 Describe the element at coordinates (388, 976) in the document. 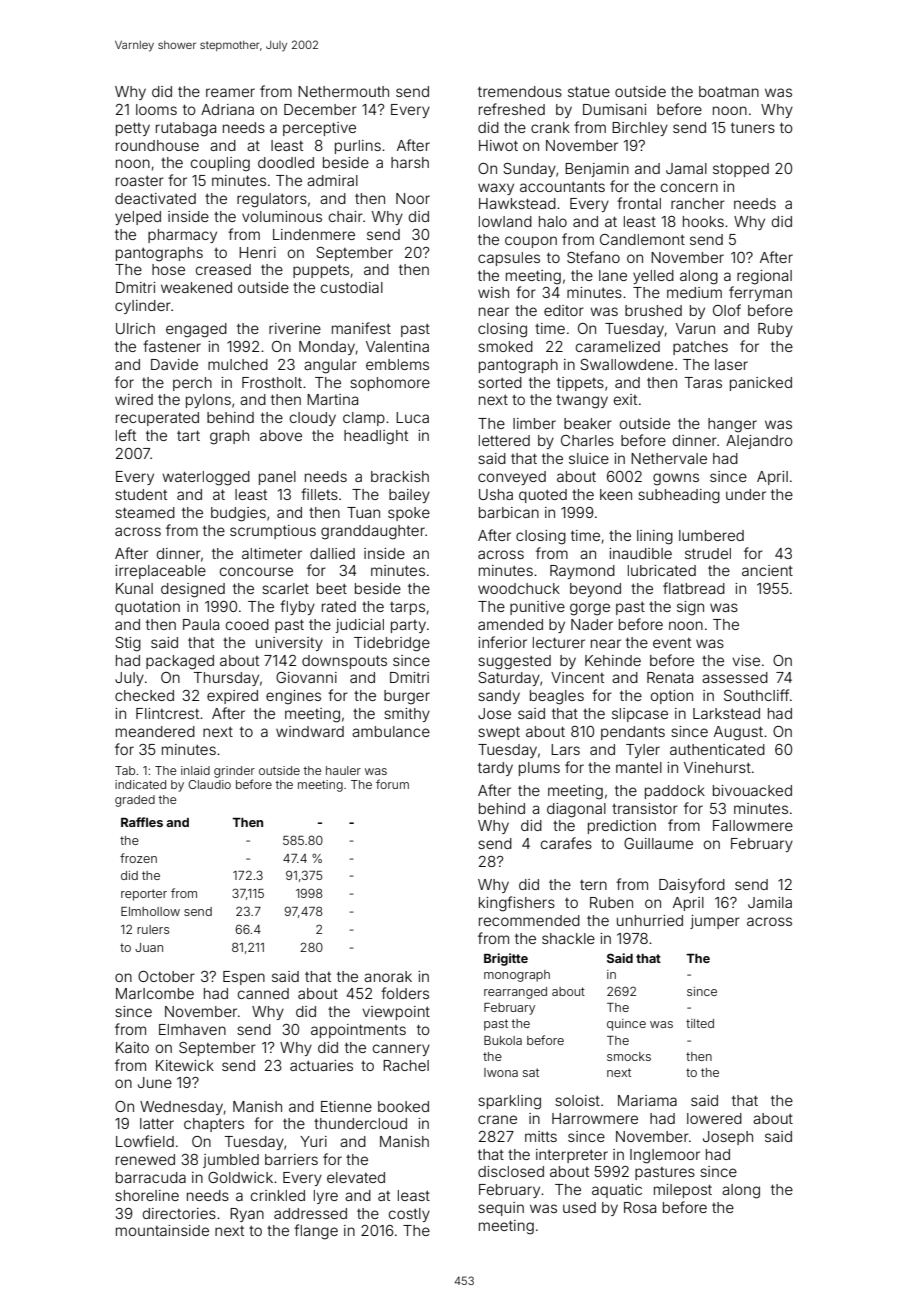

I see `anorak` at that location.
